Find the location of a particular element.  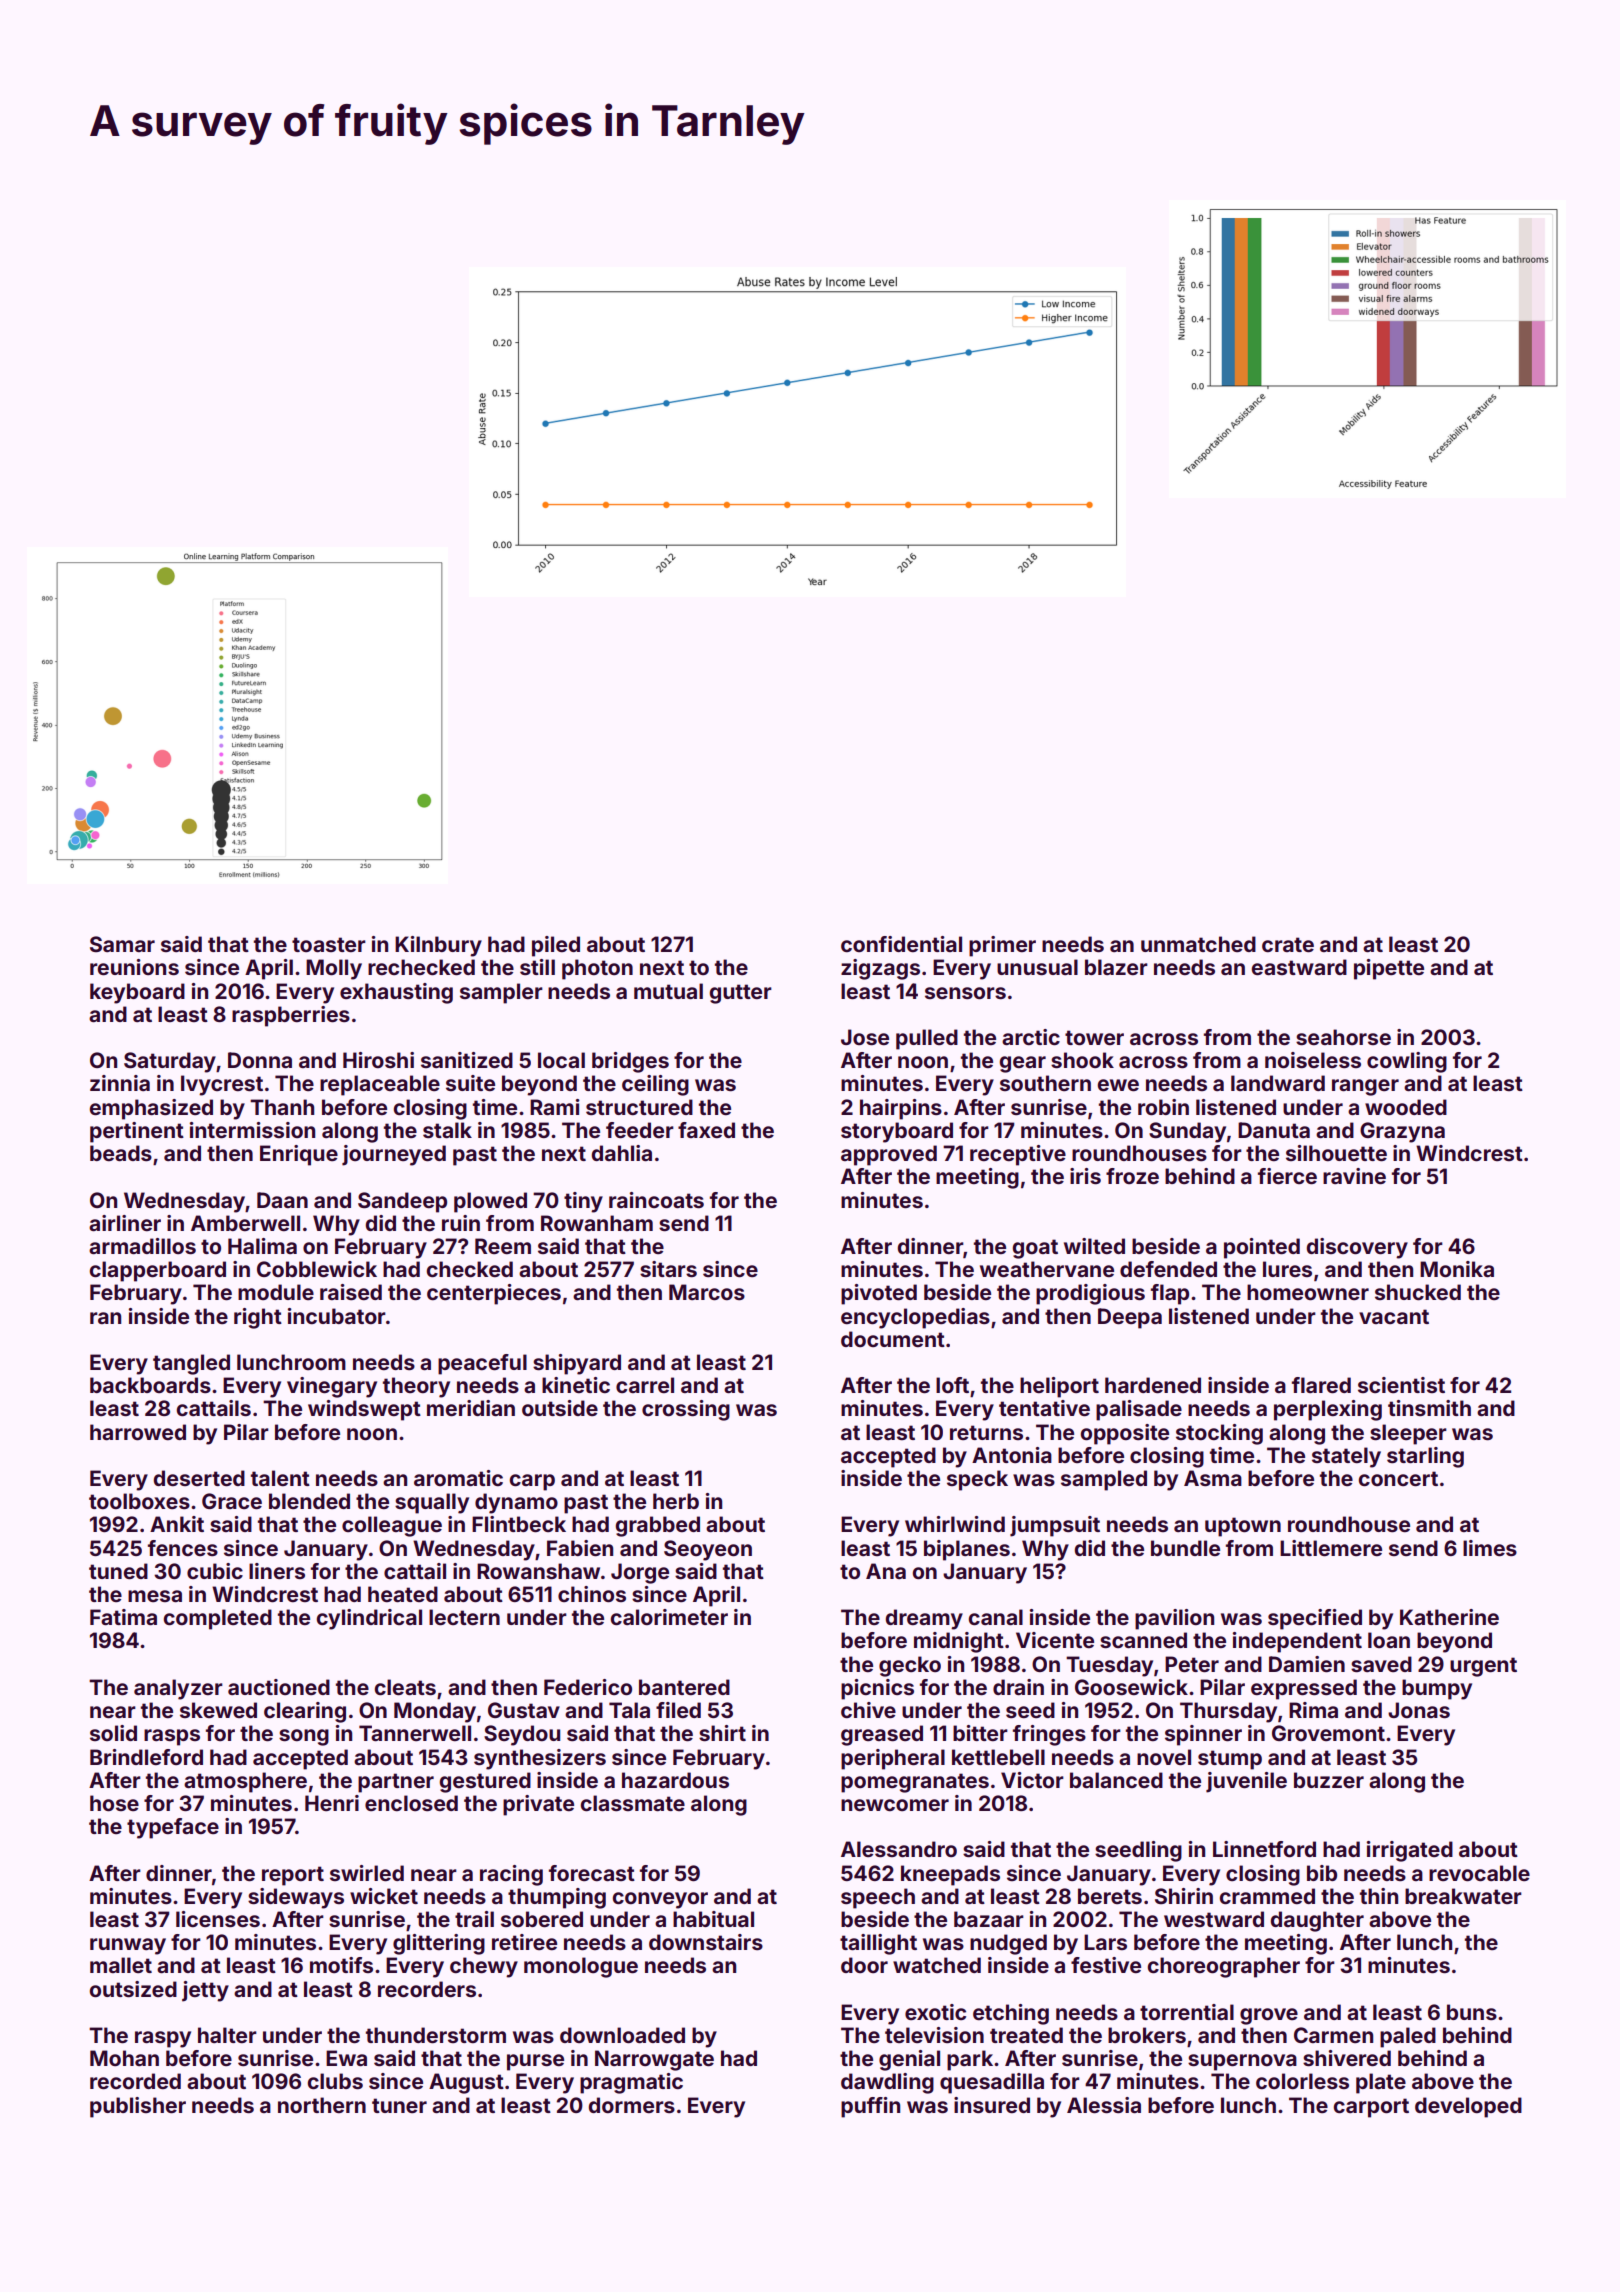

piled is located at coordinates (556, 946).
